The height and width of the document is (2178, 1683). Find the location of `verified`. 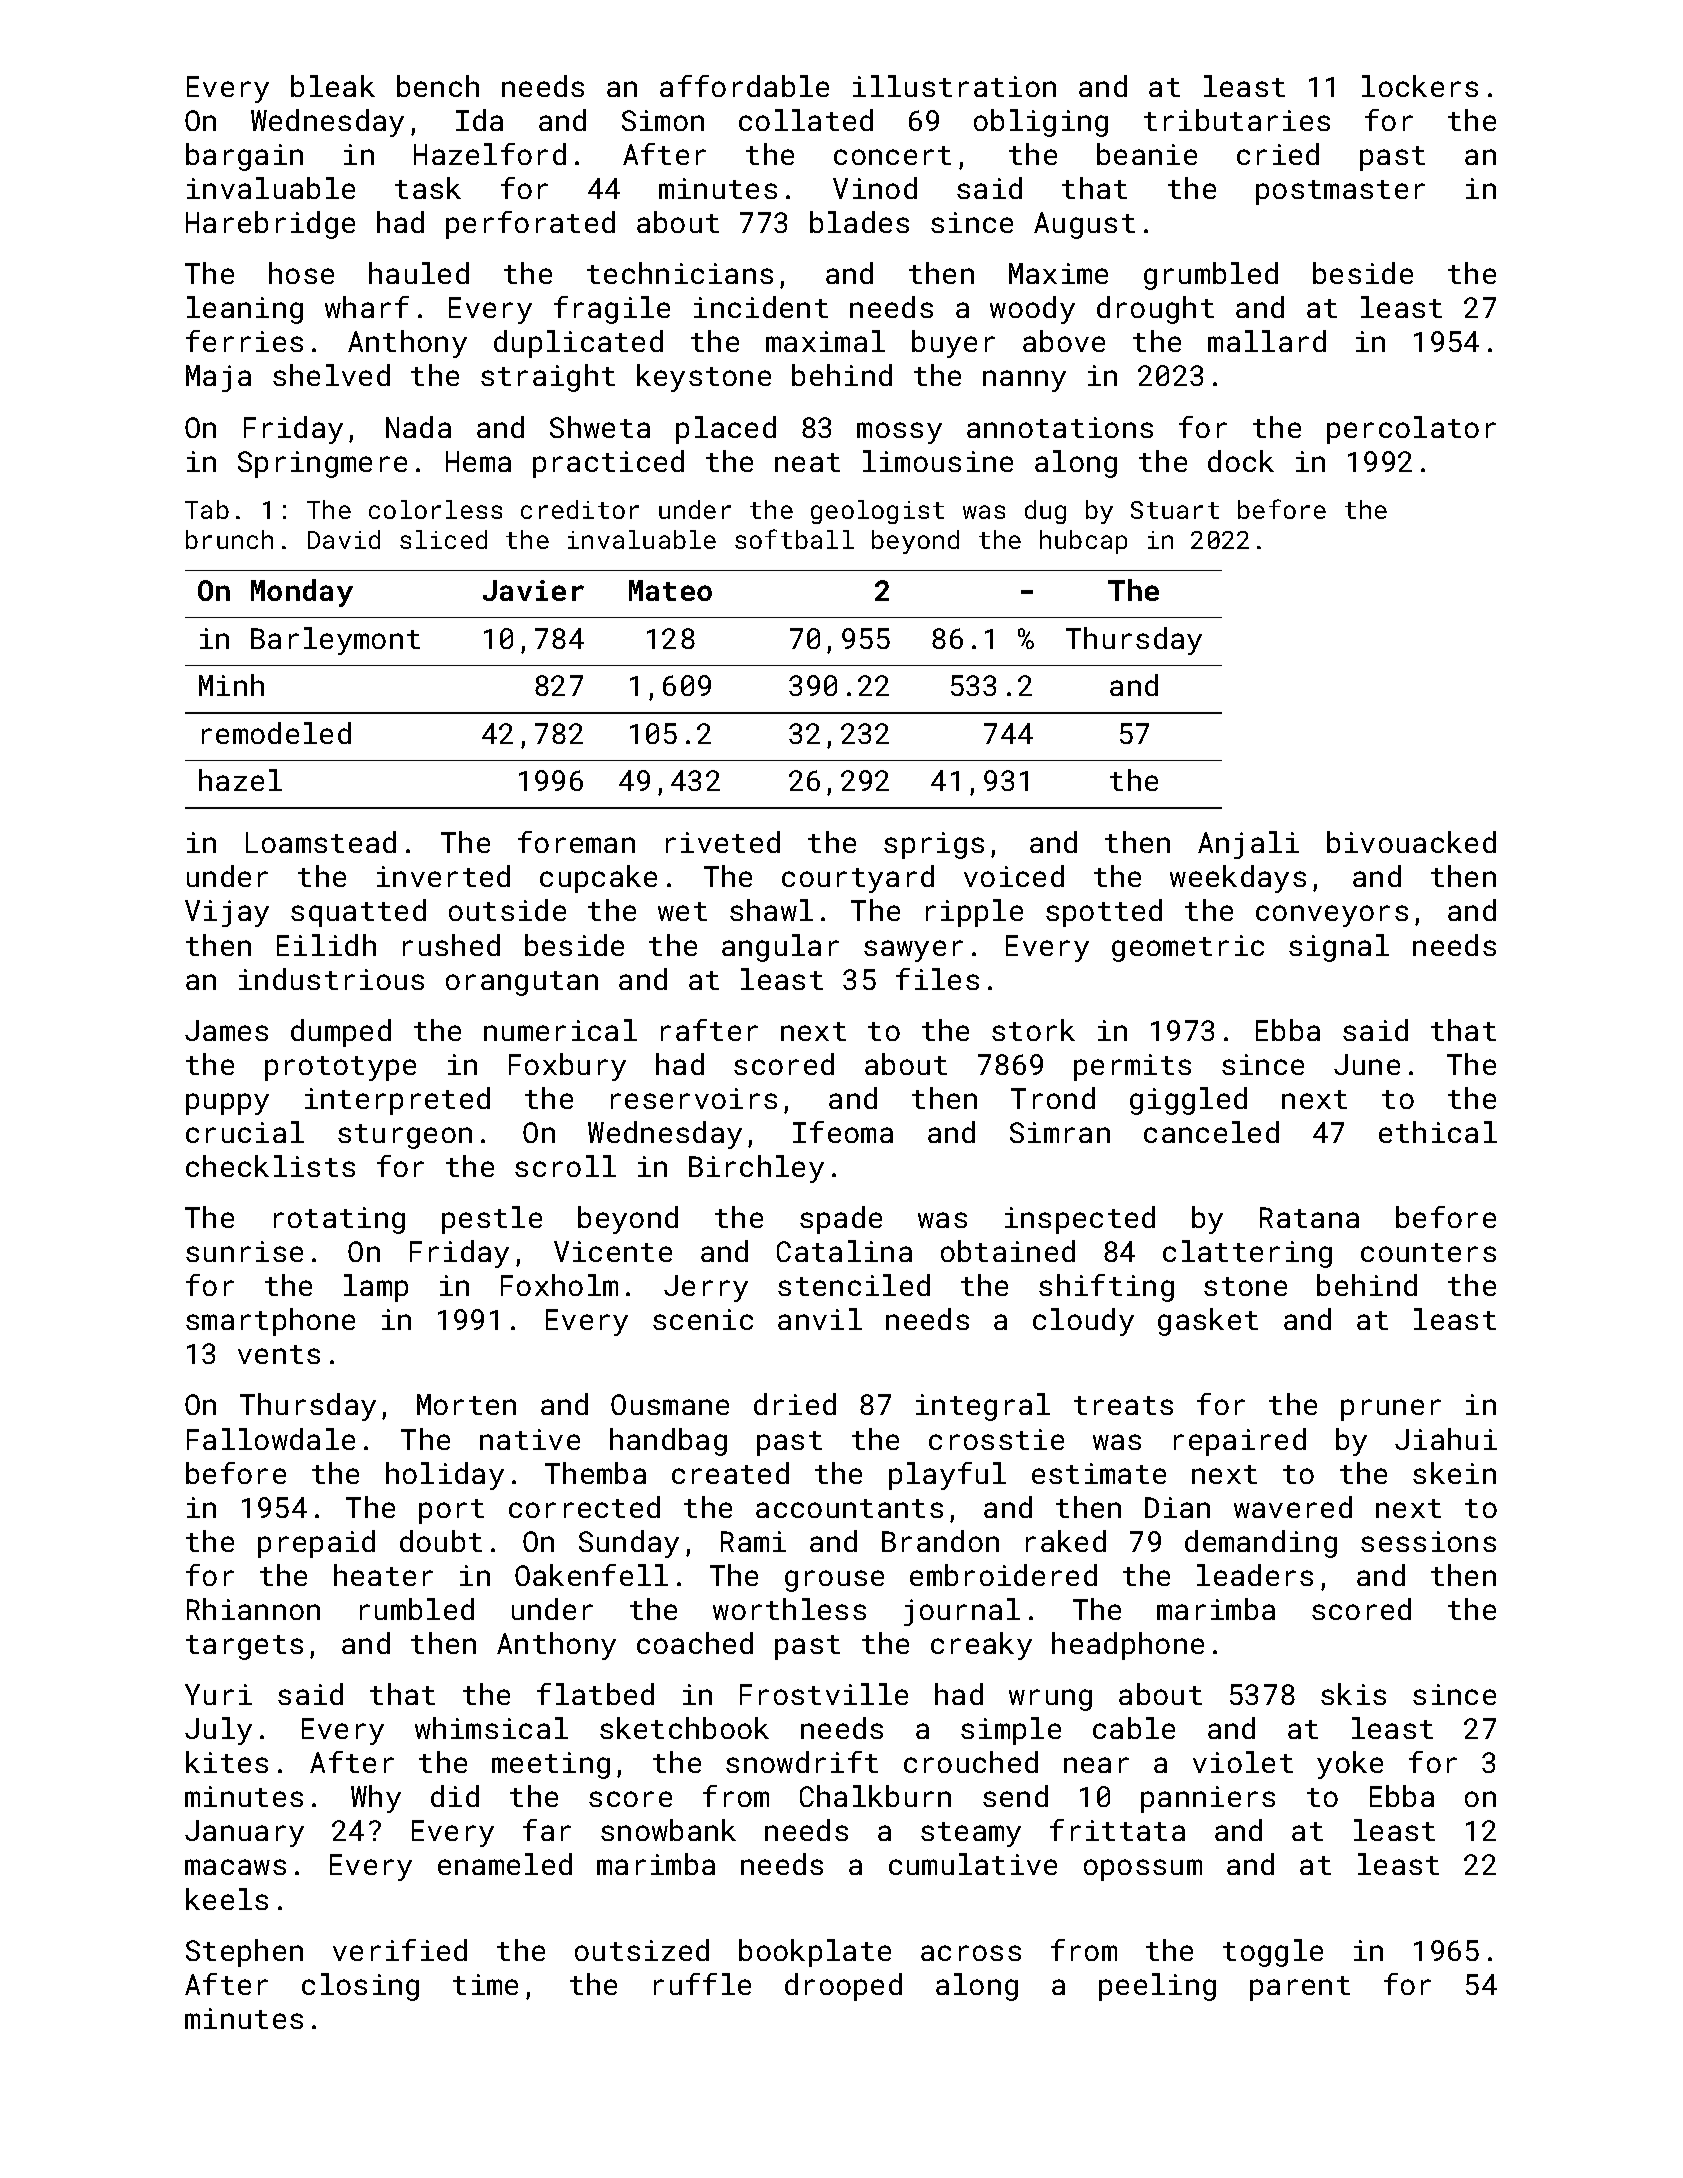

verified is located at coordinates (400, 1950).
